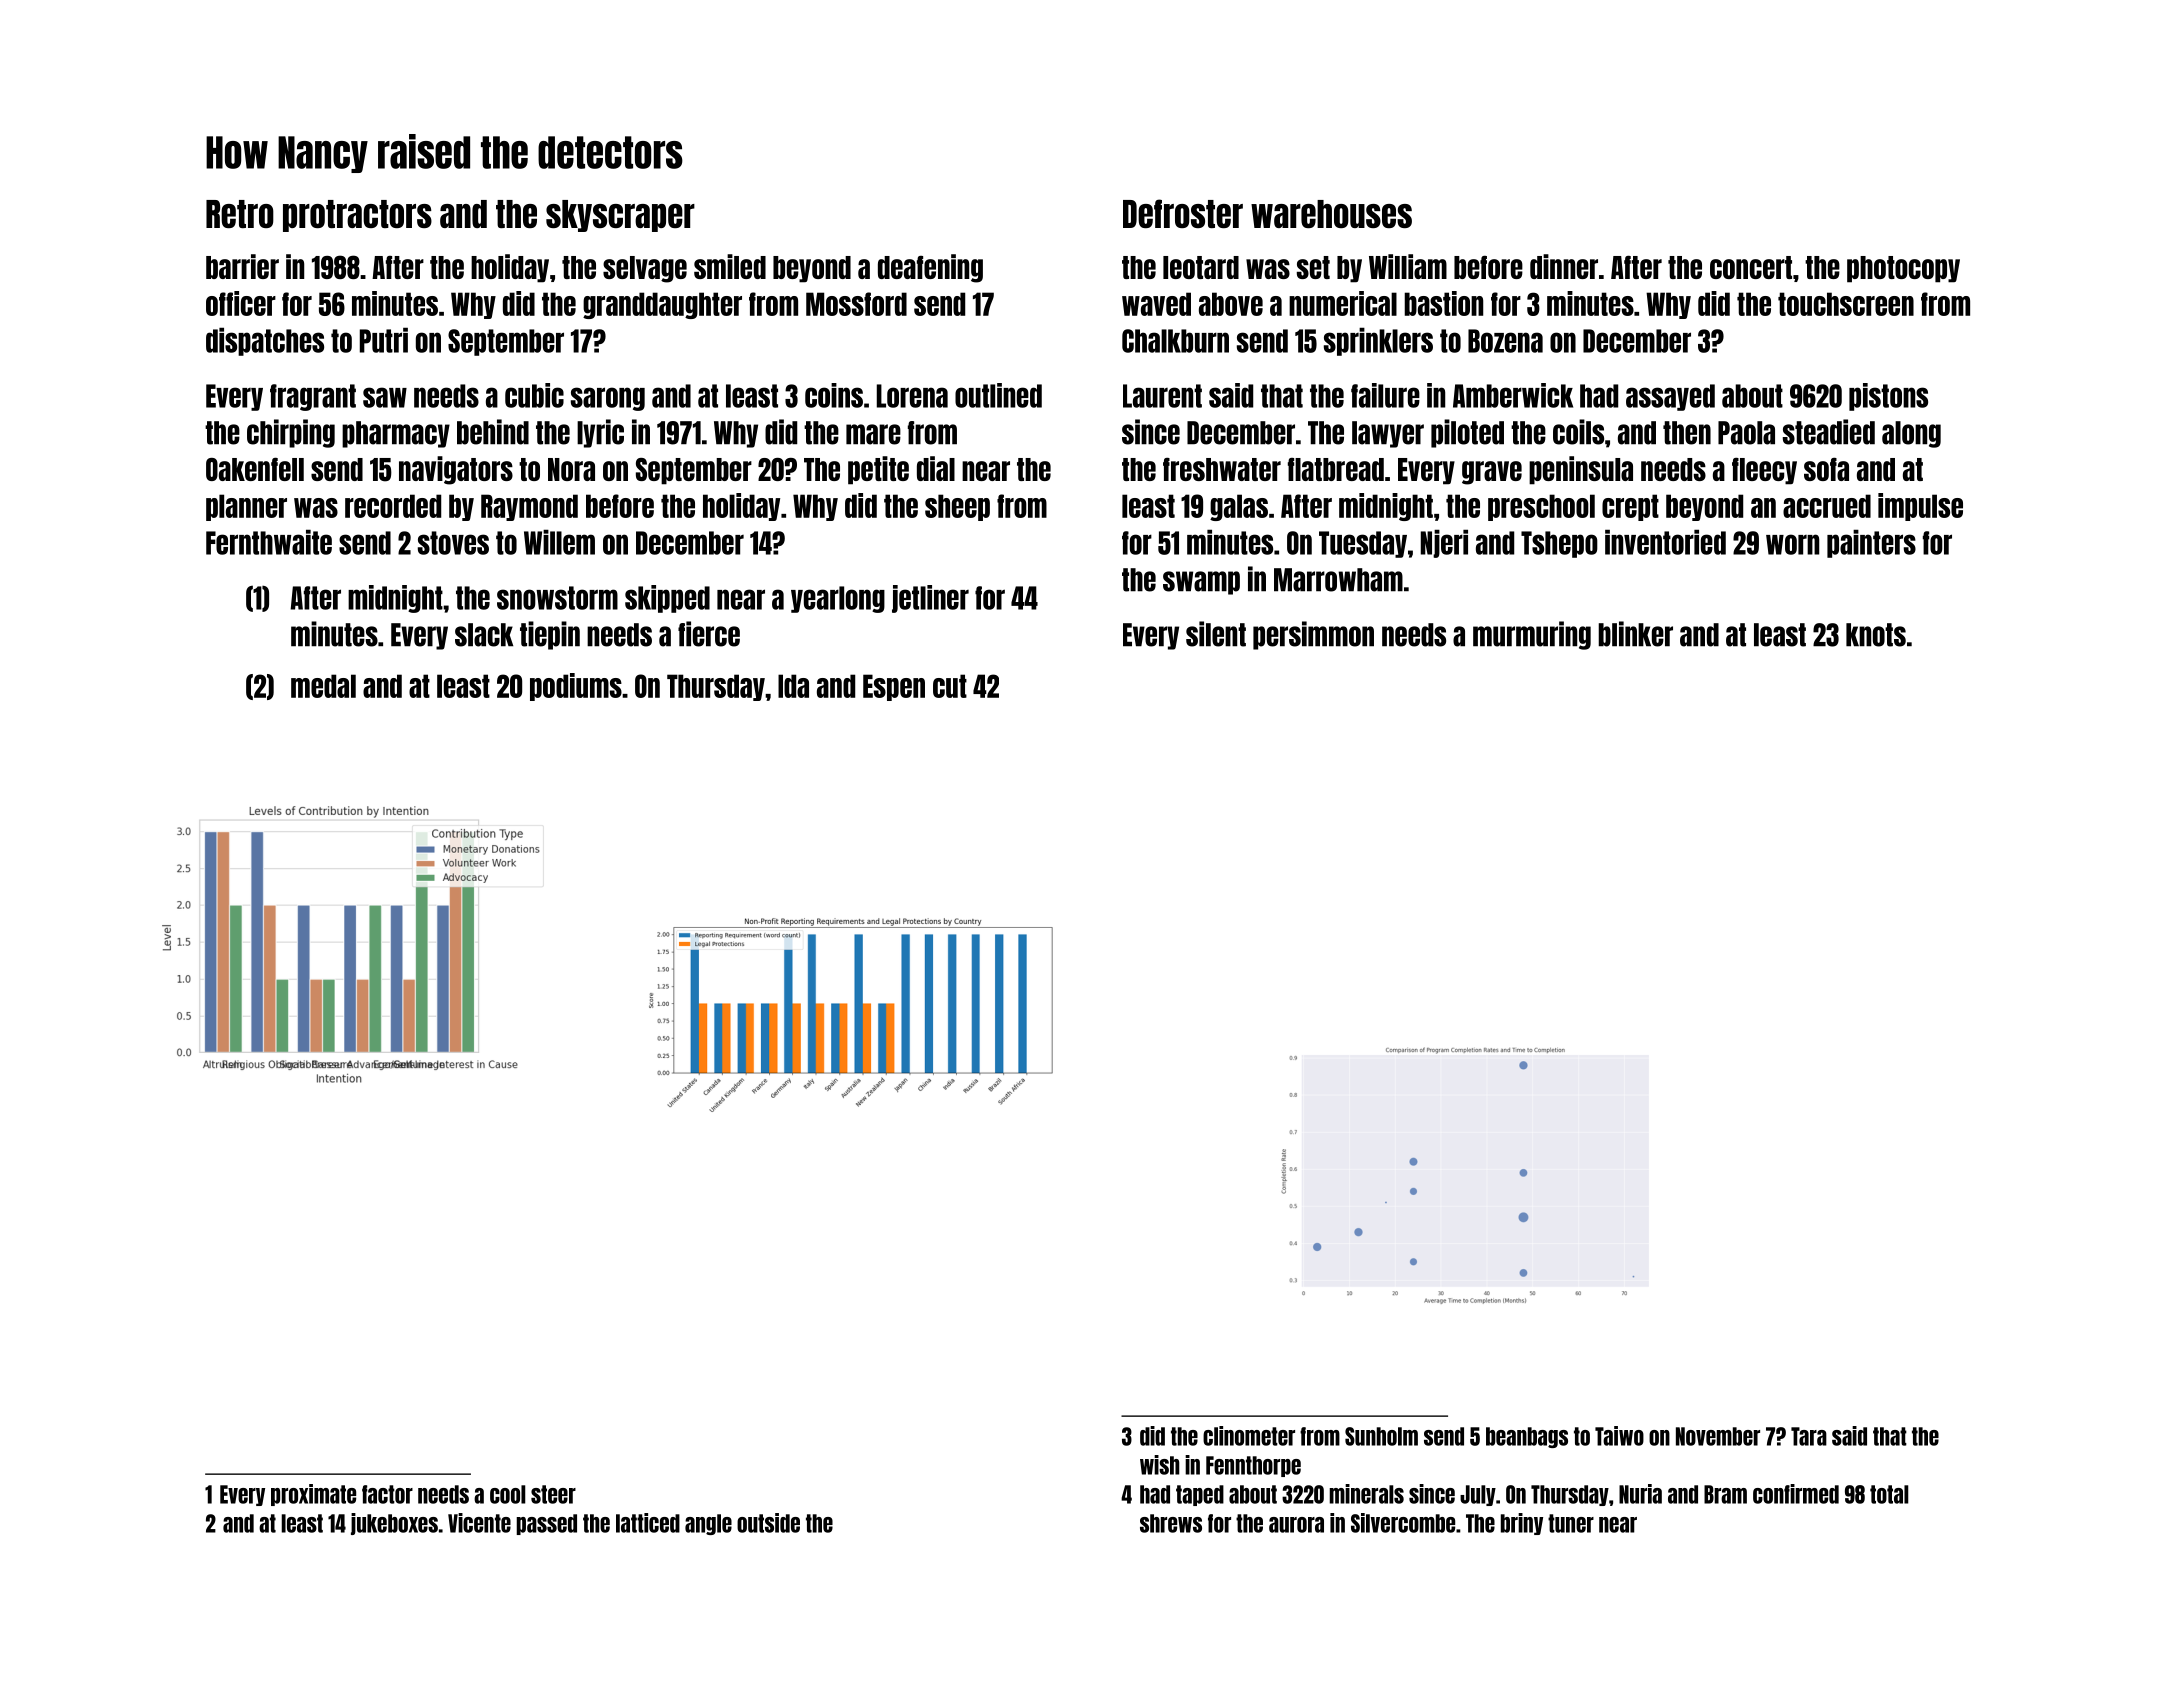  What do you see at coordinates (950, 686) in the screenshot?
I see `cut` at bounding box center [950, 686].
